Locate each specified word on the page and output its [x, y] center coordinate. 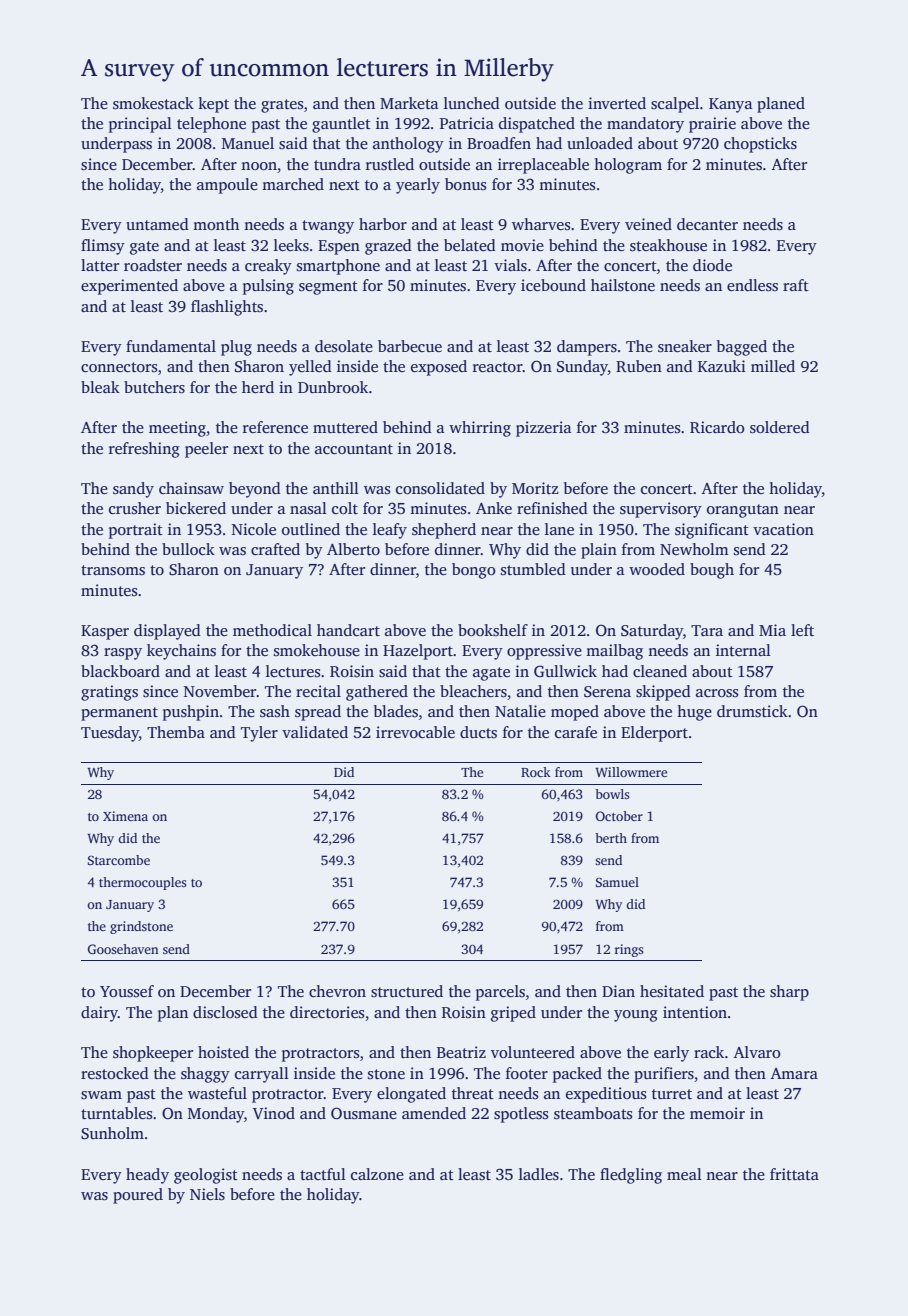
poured [138, 1196]
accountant [354, 449]
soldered [780, 427]
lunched [472, 103]
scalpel [675, 105]
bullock [188, 549]
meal [684, 1174]
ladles [539, 1174]
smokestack [153, 103]
